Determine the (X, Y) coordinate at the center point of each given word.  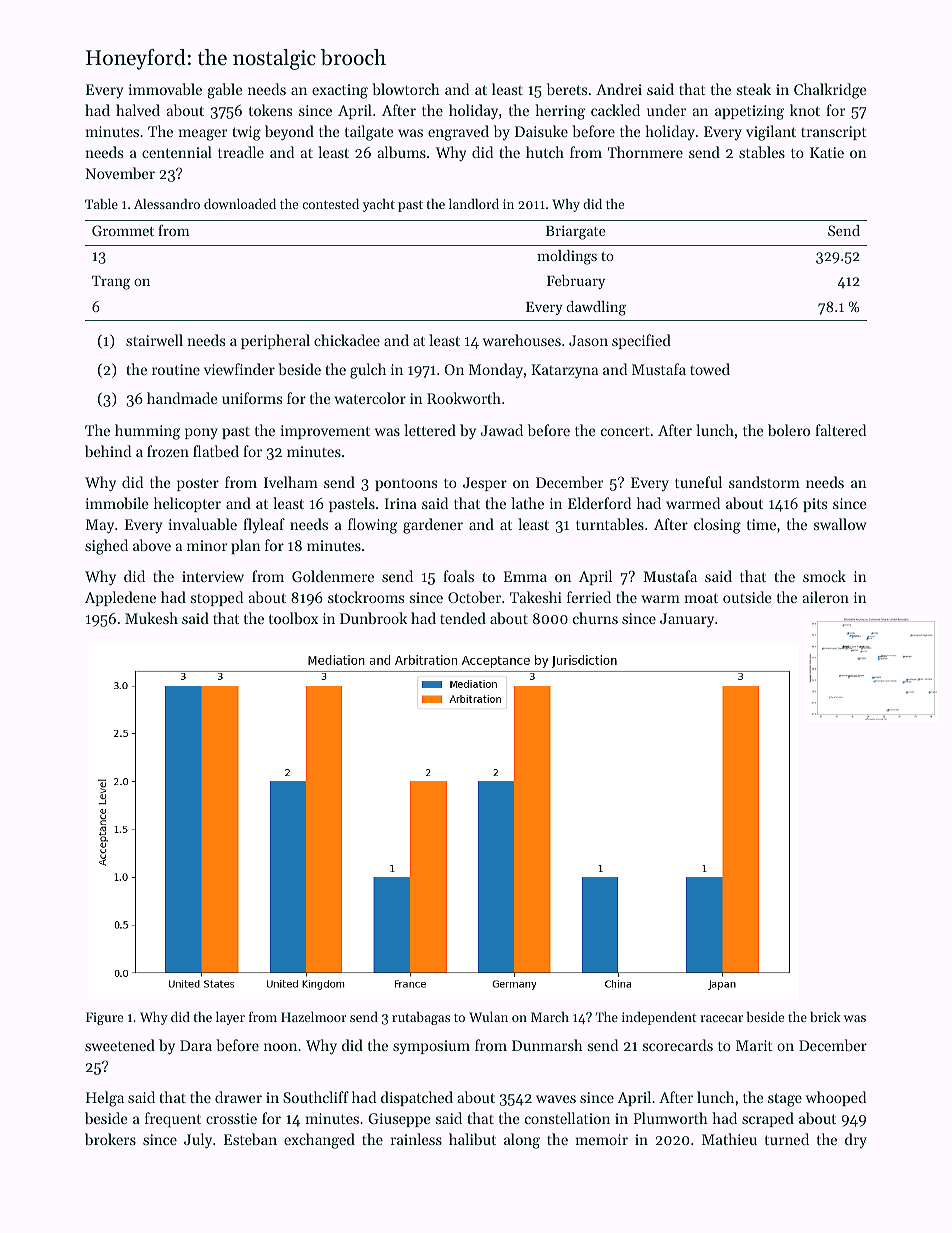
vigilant (771, 133)
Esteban (250, 1139)
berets (567, 89)
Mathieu (729, 1139)
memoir (602, 1139)
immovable (165, 89)
